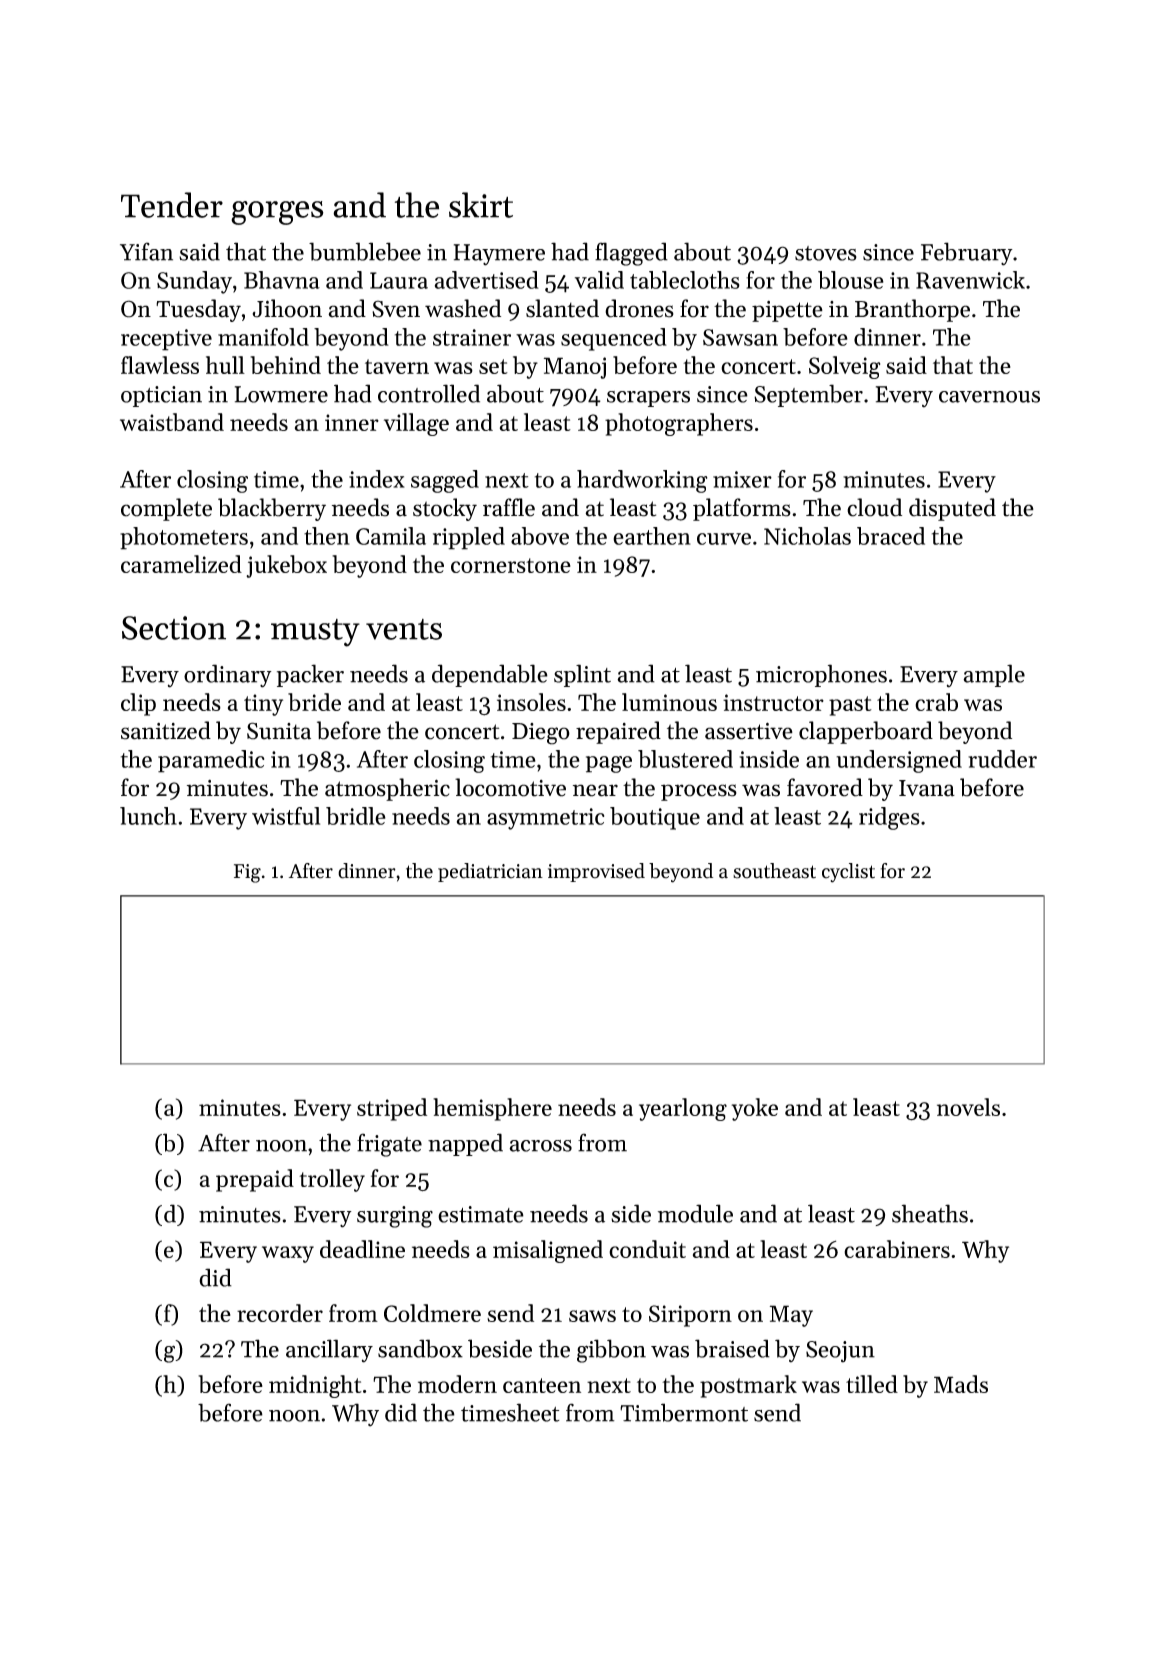  Describe the element at coordinates (315, 1386) in the document. I see `midnight` at that location.
